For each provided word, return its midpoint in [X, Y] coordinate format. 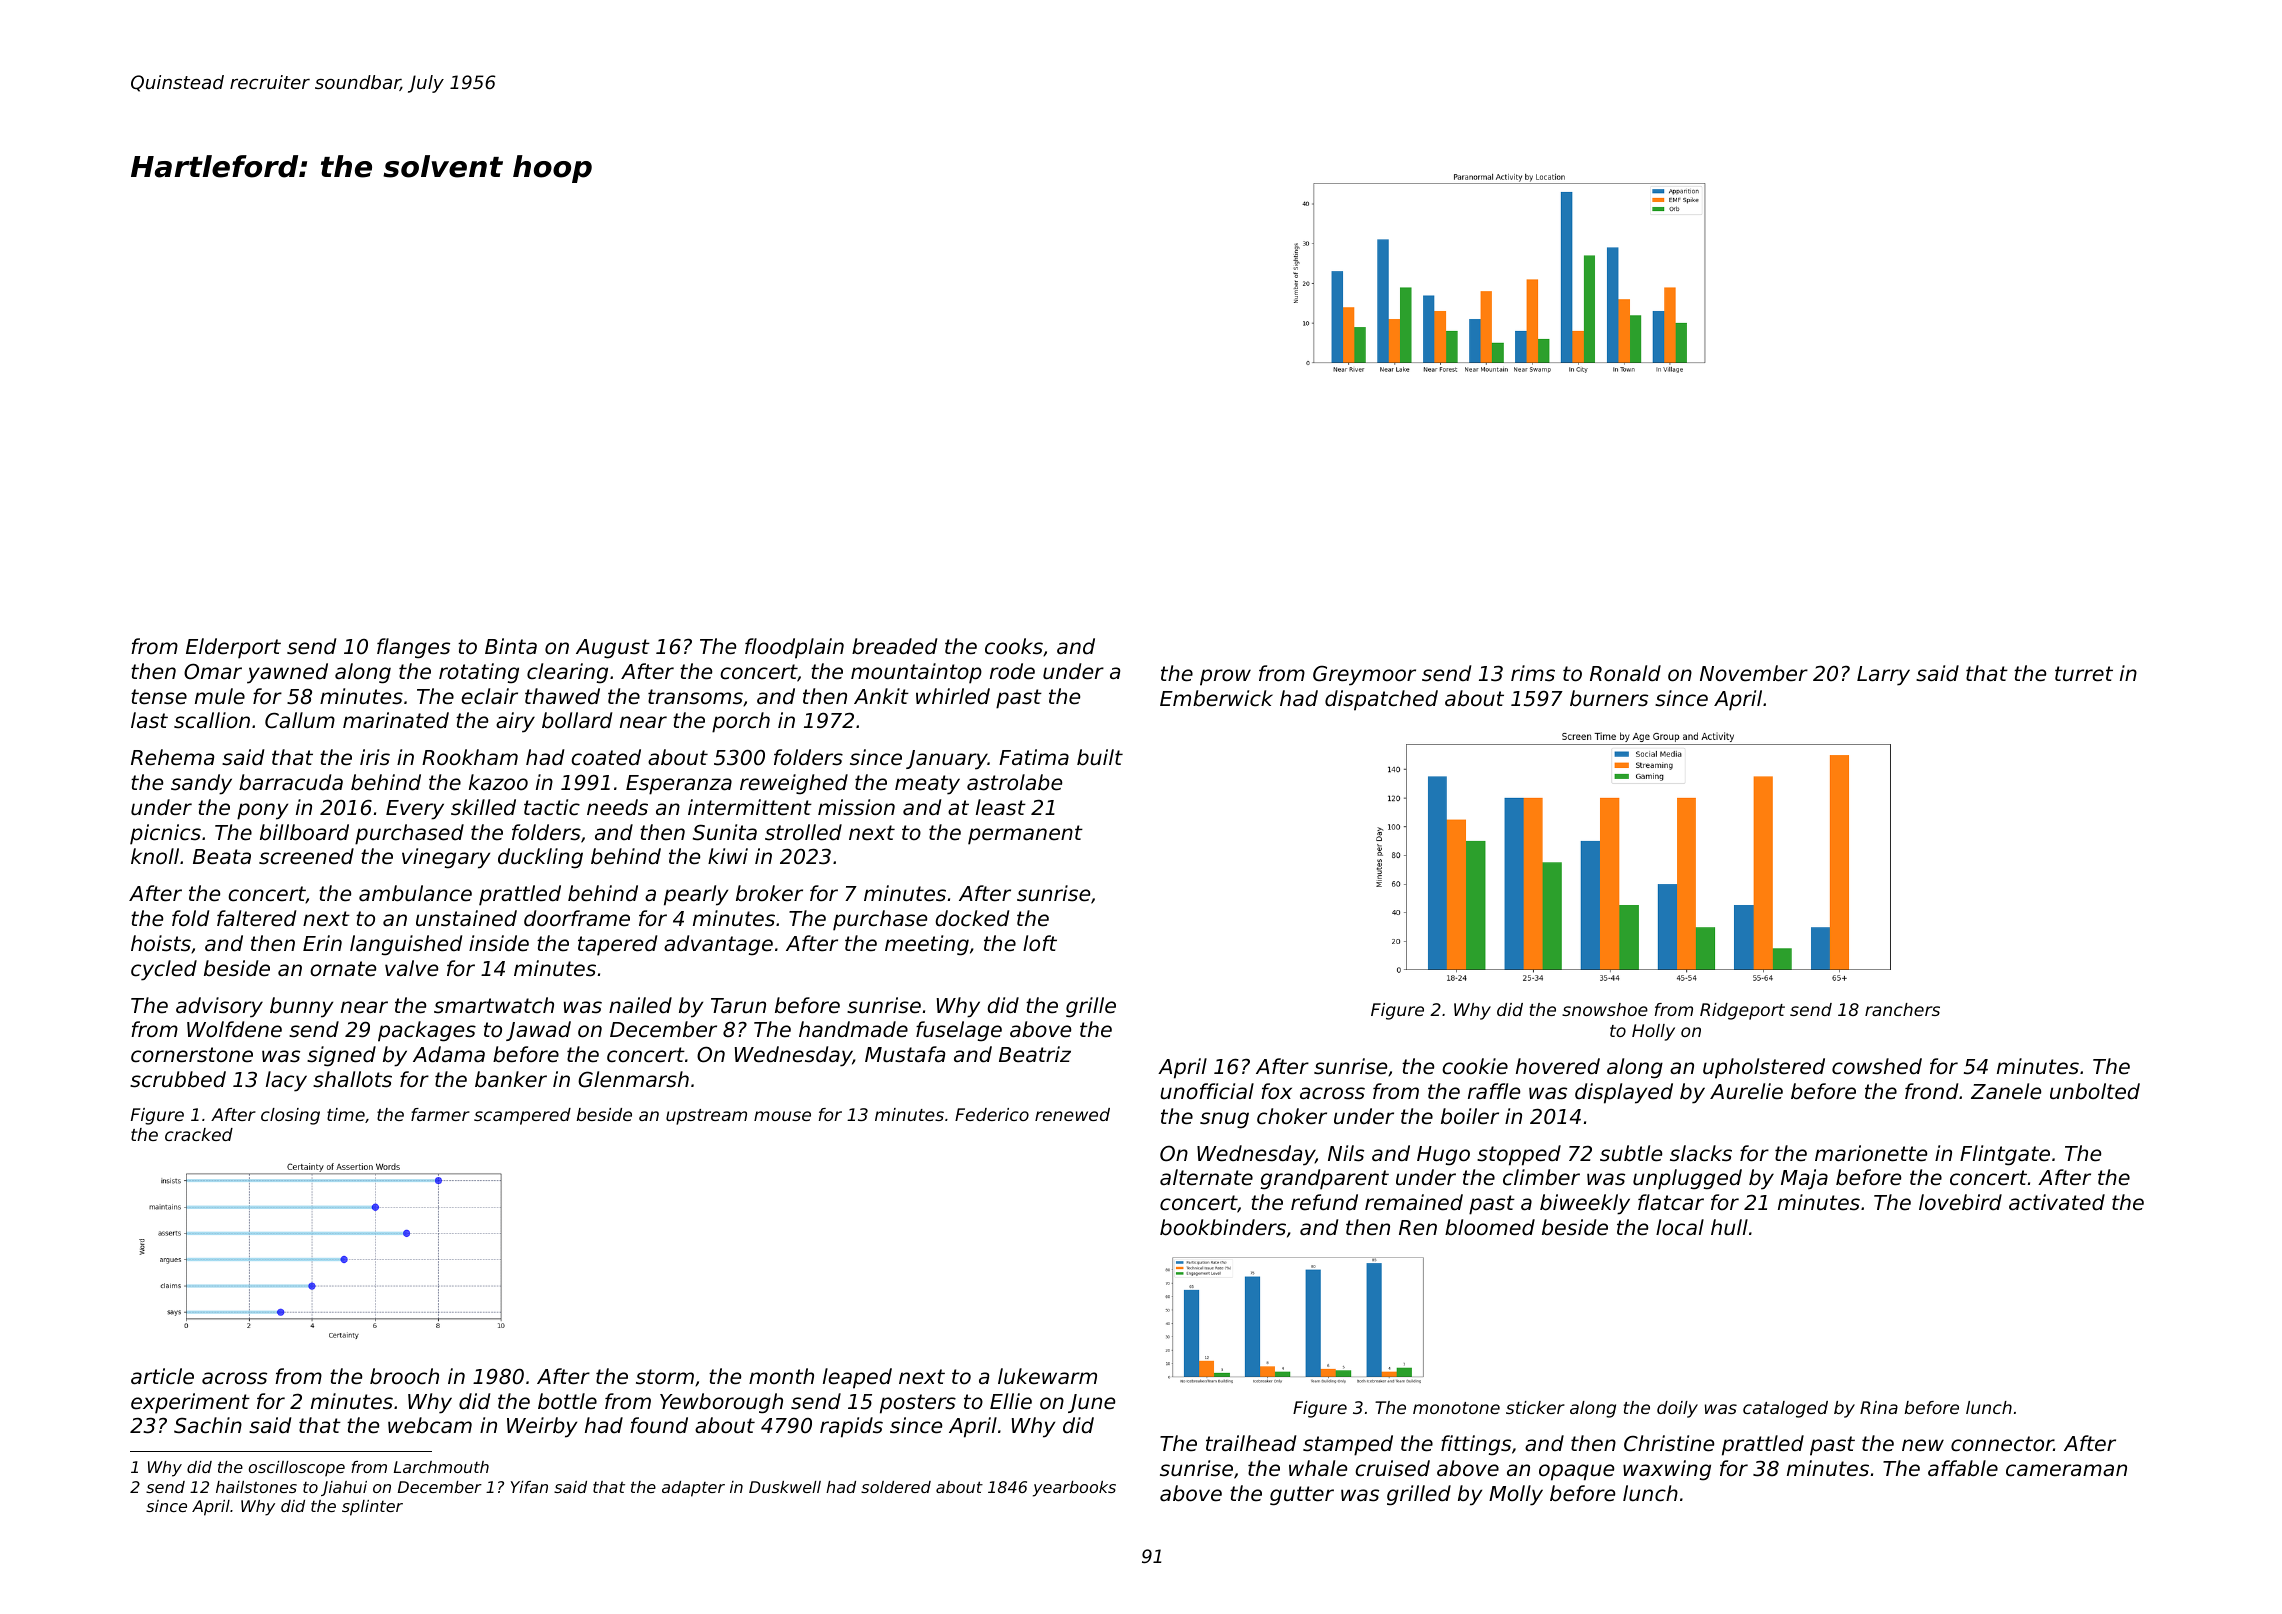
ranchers [1902, 1009]
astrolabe [1014, 782]
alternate [1206, 1177]
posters [918, 1404]
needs [617, 807]
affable [1963, 1468]
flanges [413, 648]
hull [1729, 1227]
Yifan [529, 1487]
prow [1225, 677]
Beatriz [1035, 1054]
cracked [199, 1134]
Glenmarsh [633, 1079]
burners [1609, 698]
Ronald [1625, 673]
